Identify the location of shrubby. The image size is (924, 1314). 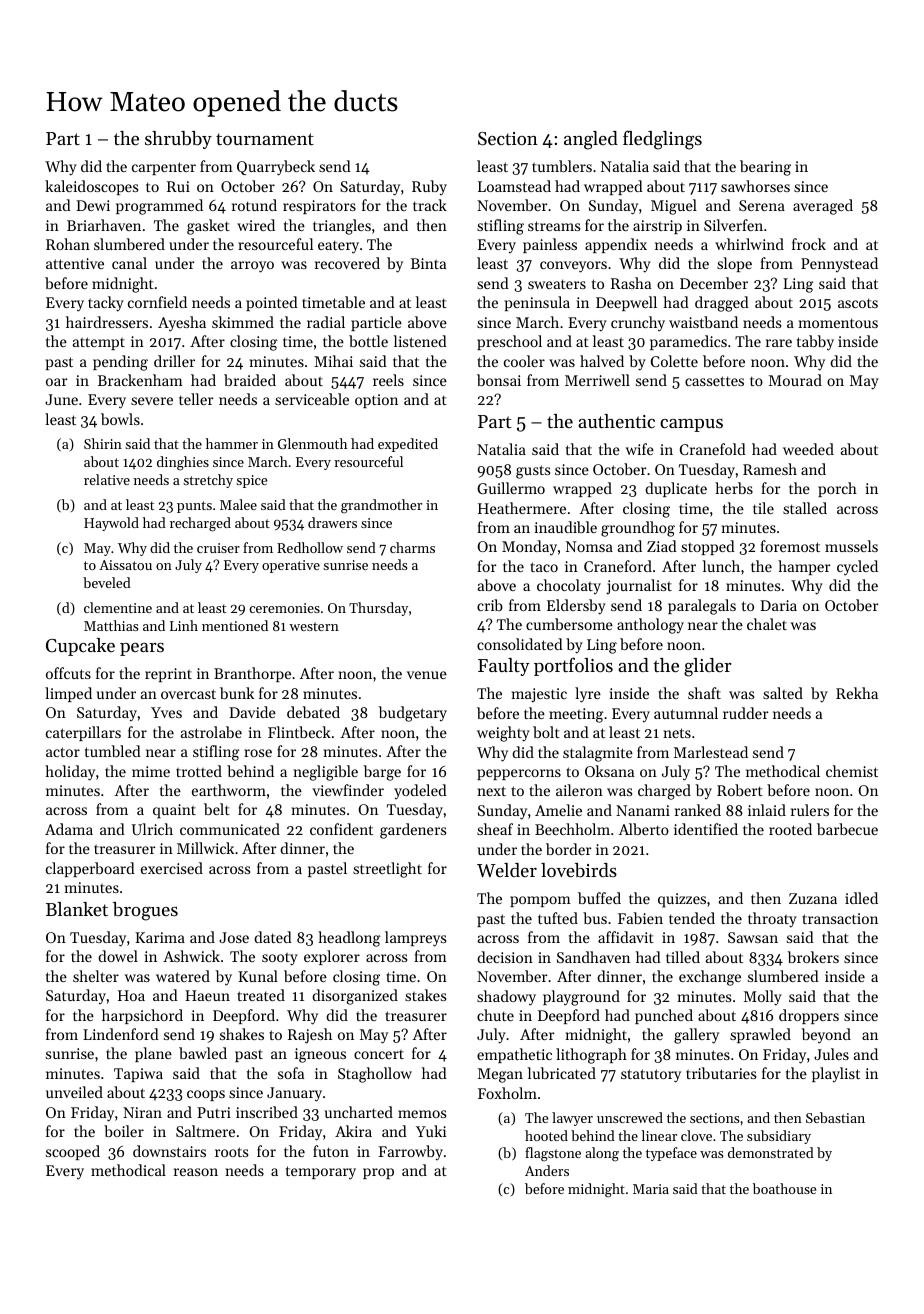
(178, 140).
